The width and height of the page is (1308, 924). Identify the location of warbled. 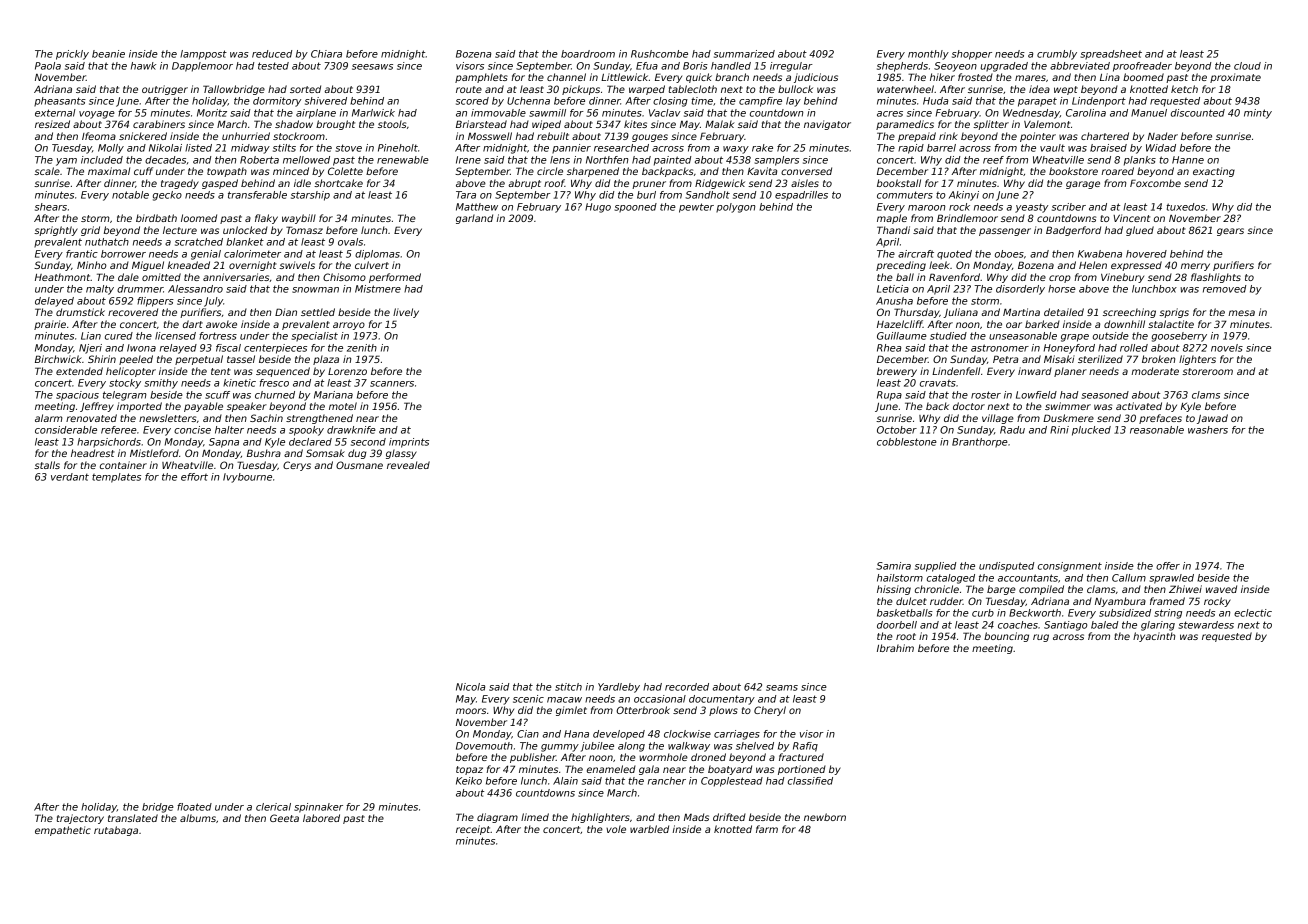
(649, 829).
